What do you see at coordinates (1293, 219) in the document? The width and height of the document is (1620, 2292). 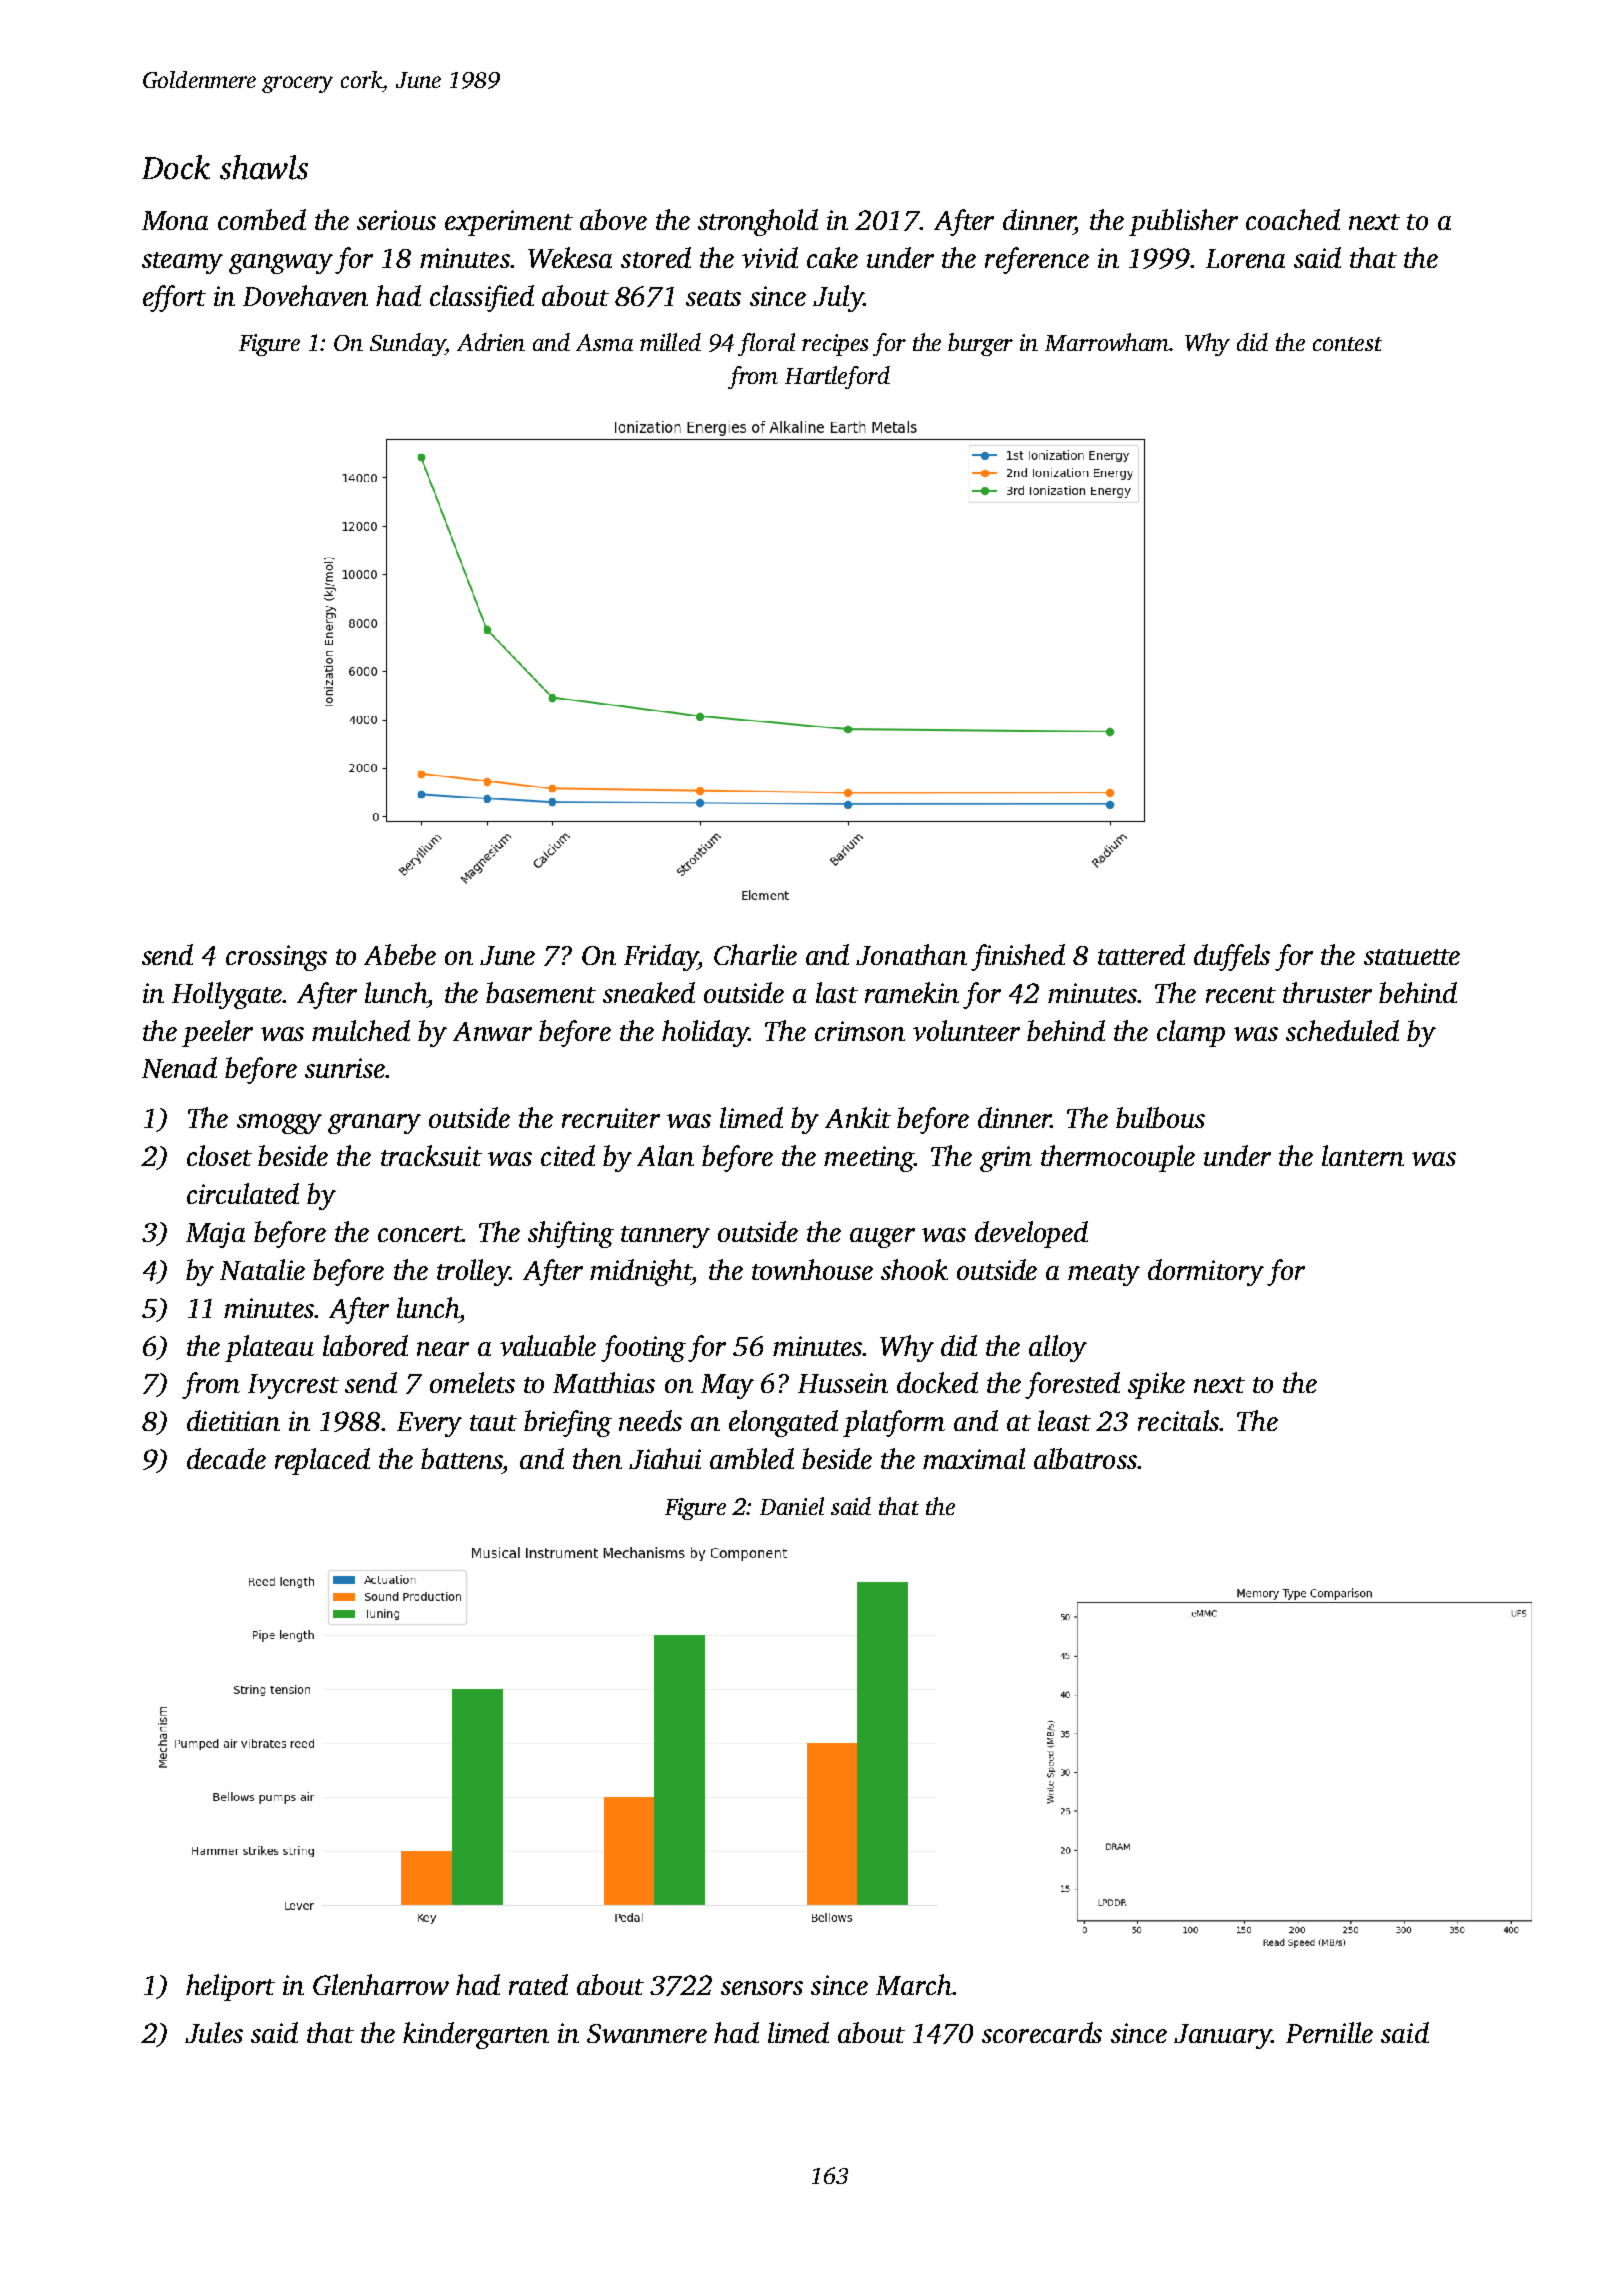 I see `coached` at bounding box center [1293, 219].
